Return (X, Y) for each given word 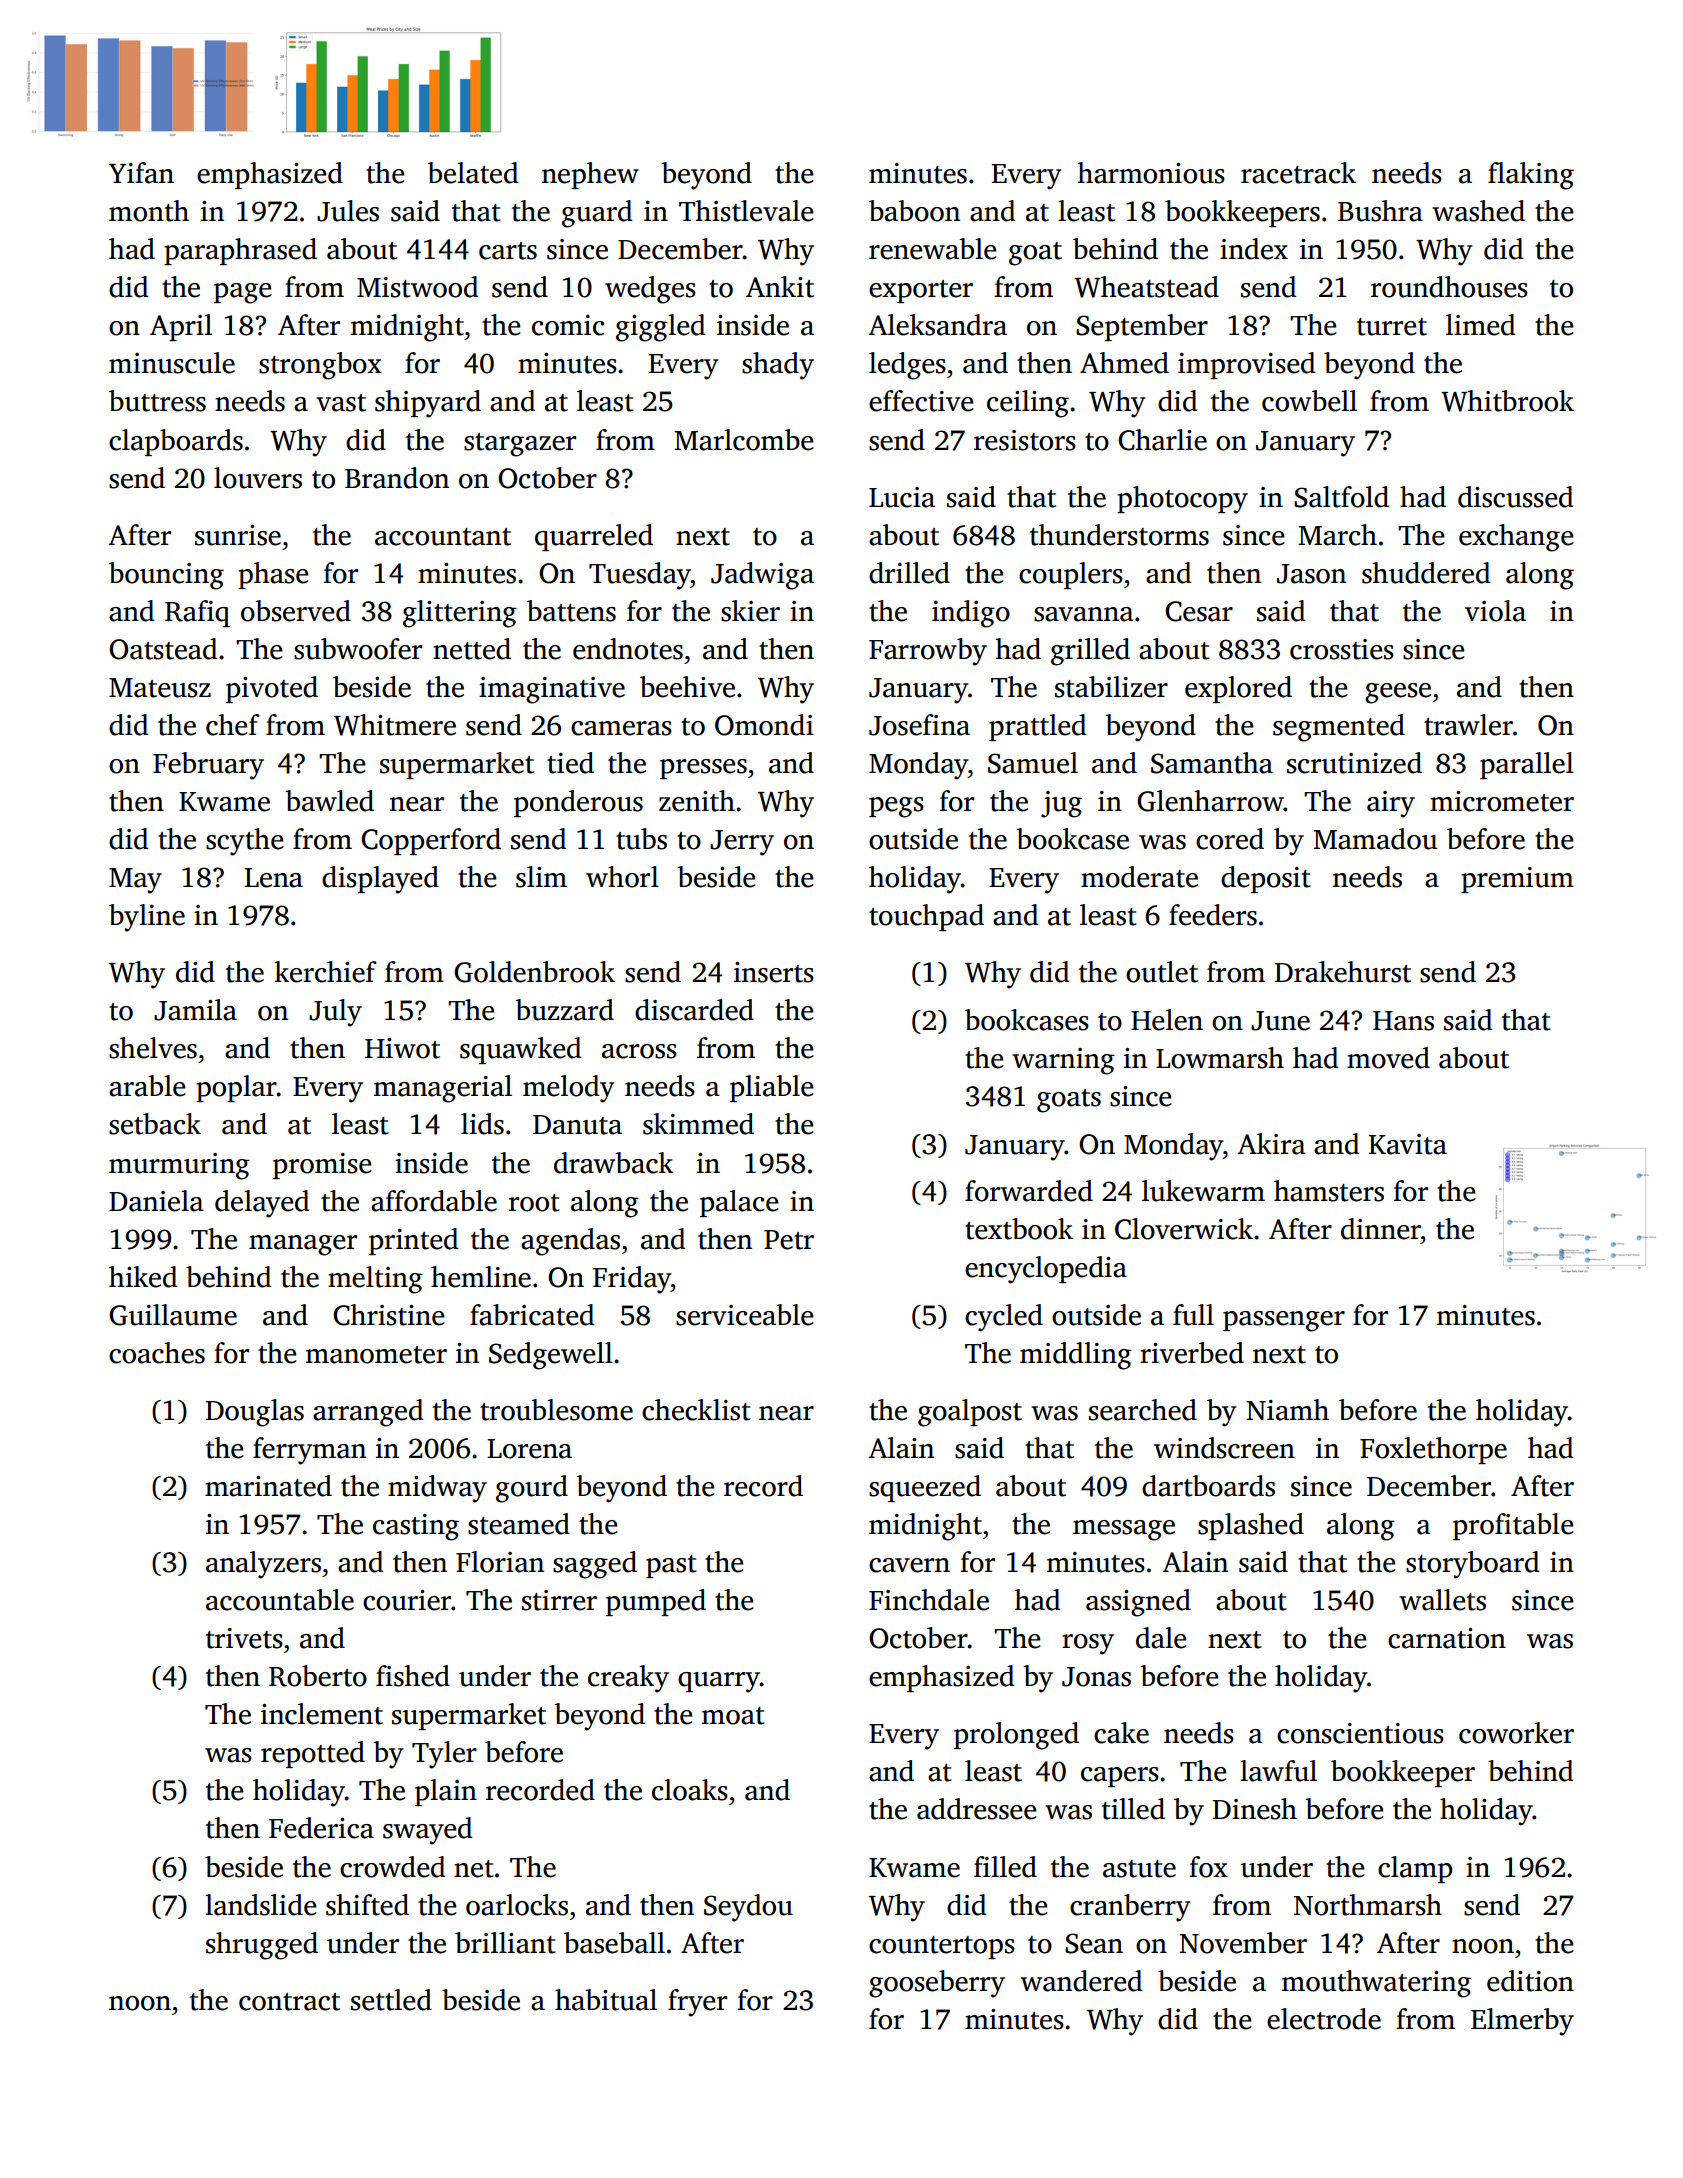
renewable (933, 249)
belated (473, 173)
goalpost (970, 1413)
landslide (261, 1905)
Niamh (1287, 1410)
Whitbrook (1507, 401)
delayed (262, 1204)
